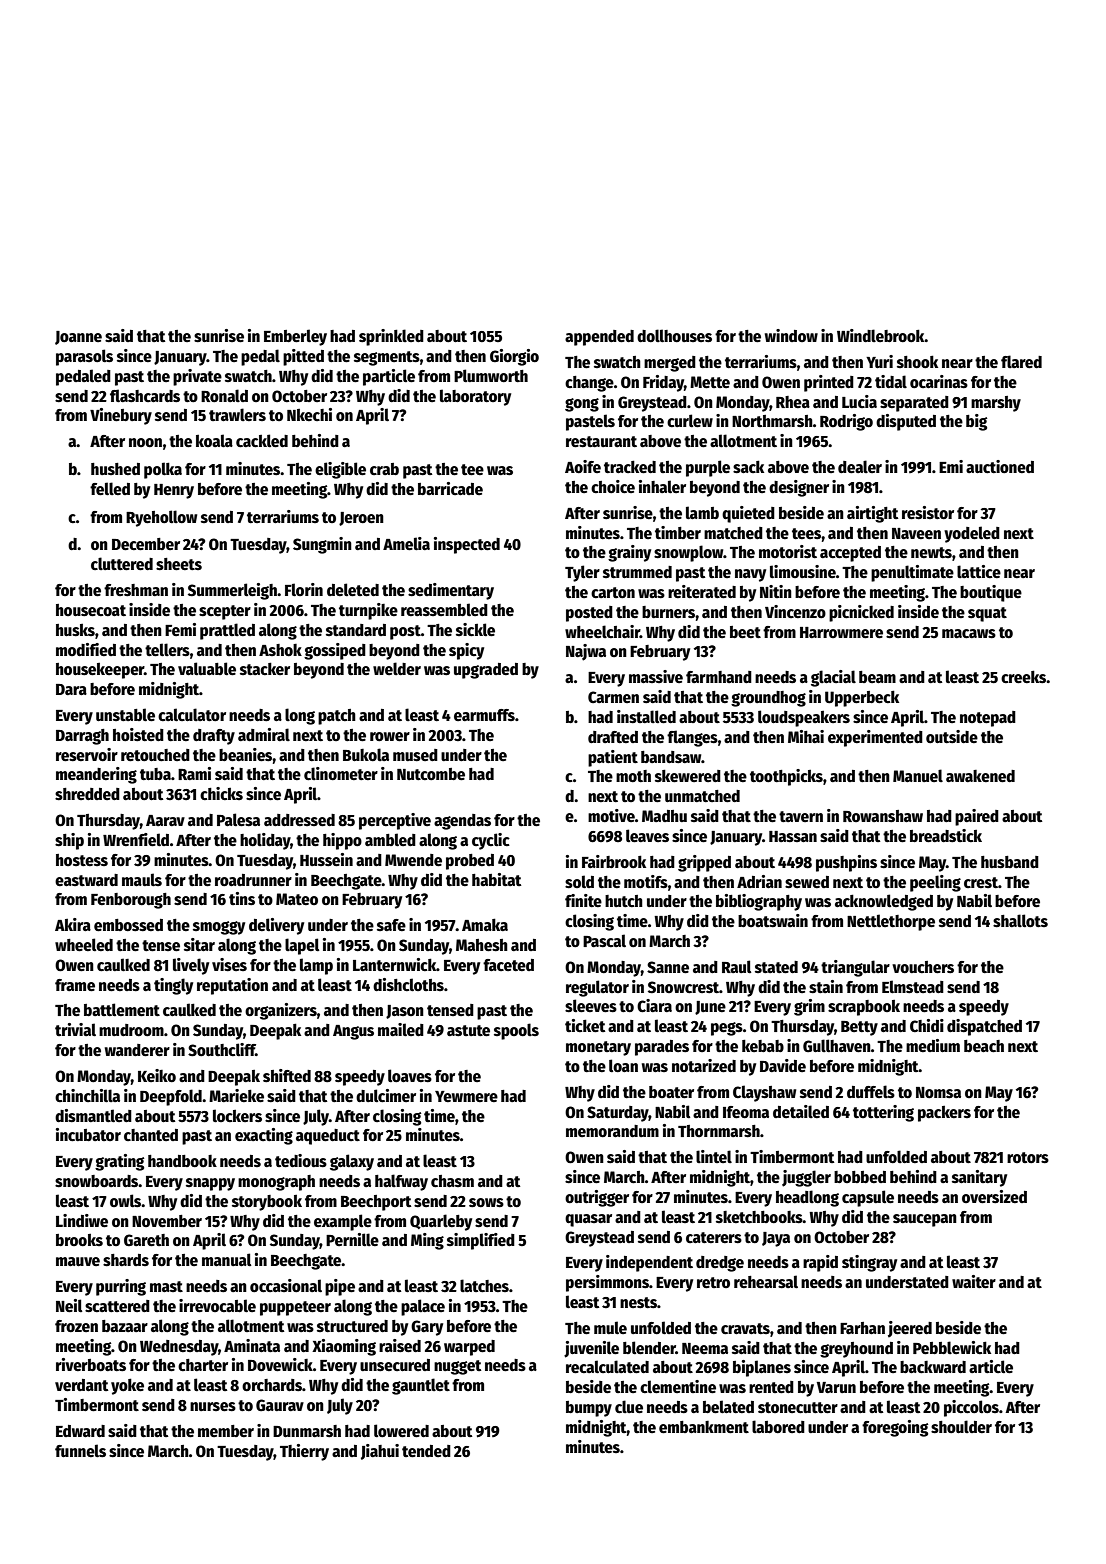  What do you see at coordinates (933, 1367) in the image?
I see `backward` at bounding box center [933, 1367].
